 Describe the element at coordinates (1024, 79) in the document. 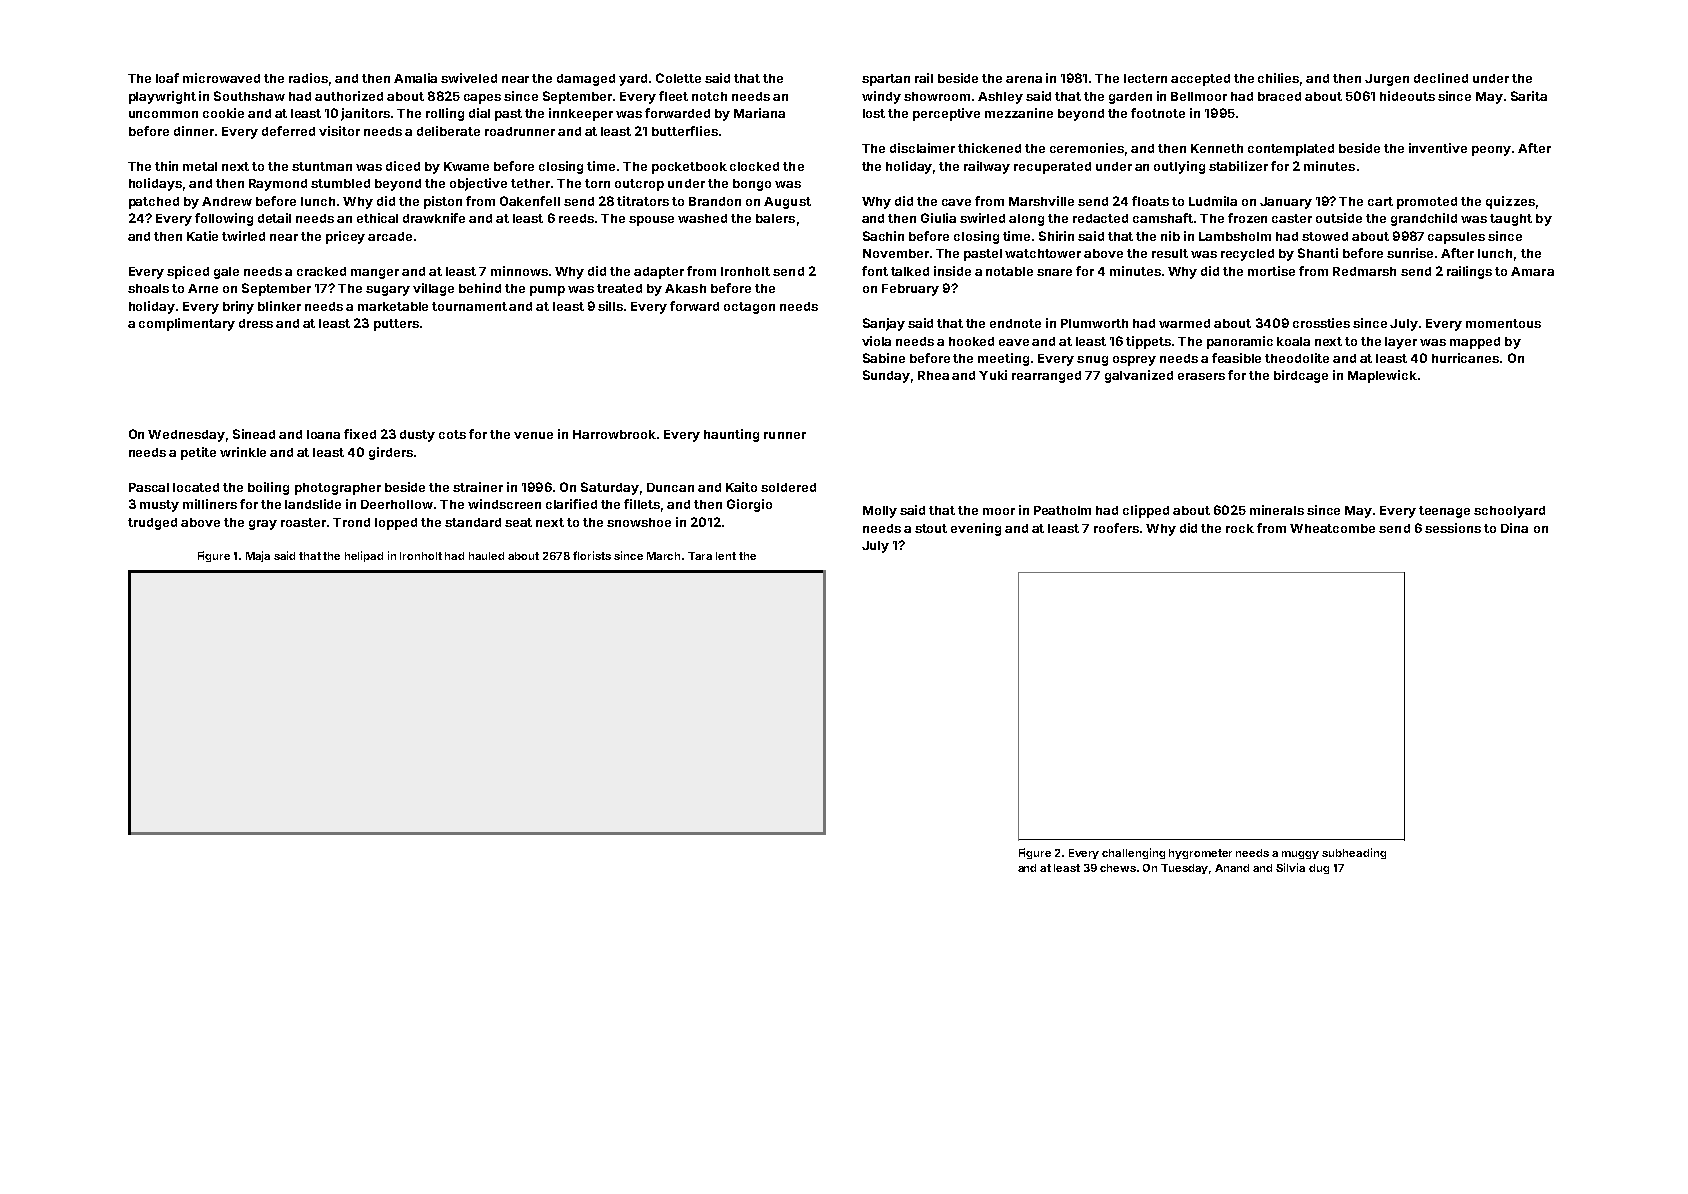

I see `arena` at that location.
